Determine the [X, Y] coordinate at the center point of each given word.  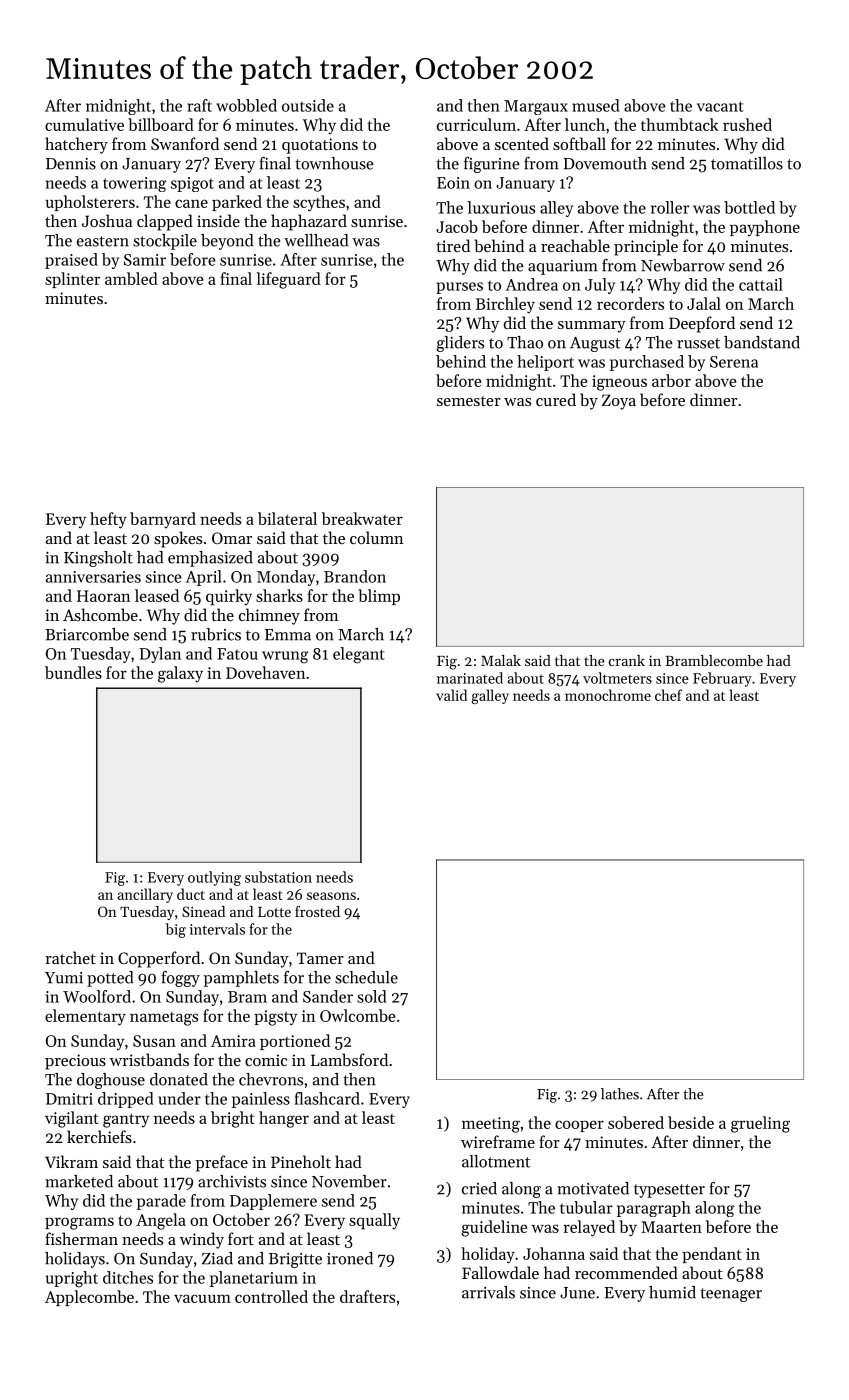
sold [372, 996]
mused [596, 105]
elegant [359, 655]
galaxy [180, 674]
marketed [79, 1181]
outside [308, 105]
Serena [734, 362]
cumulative [84, 124]
